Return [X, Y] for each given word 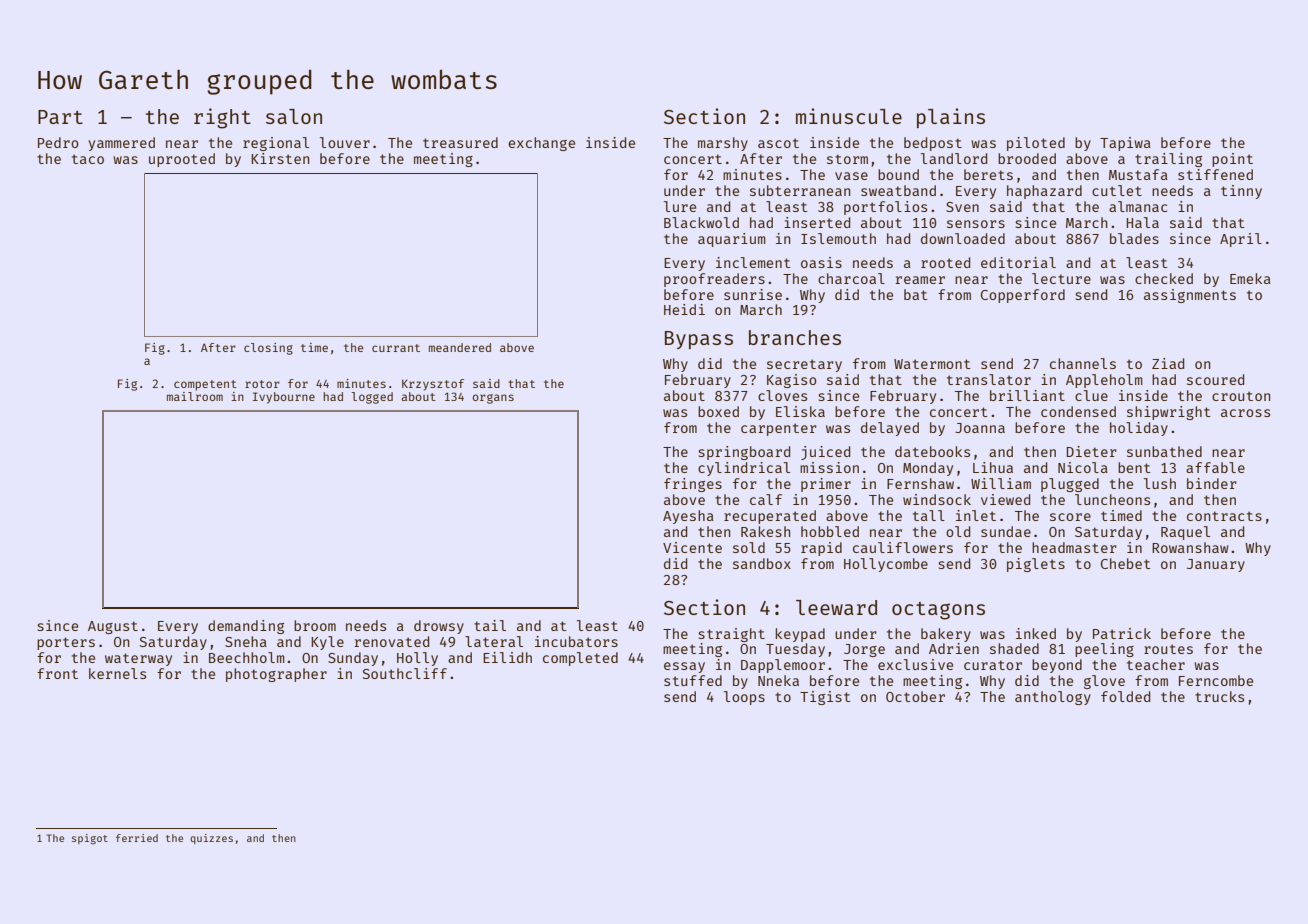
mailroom [195, 396]
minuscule [849, 116]
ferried [137, 838]
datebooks [932, 451]
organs [493, 399]
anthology [1053, 698]
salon [294, 116]
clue [1091, 395]
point [1232, 160]
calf [766, 499]
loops [744, 698]
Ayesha [688, 517]
